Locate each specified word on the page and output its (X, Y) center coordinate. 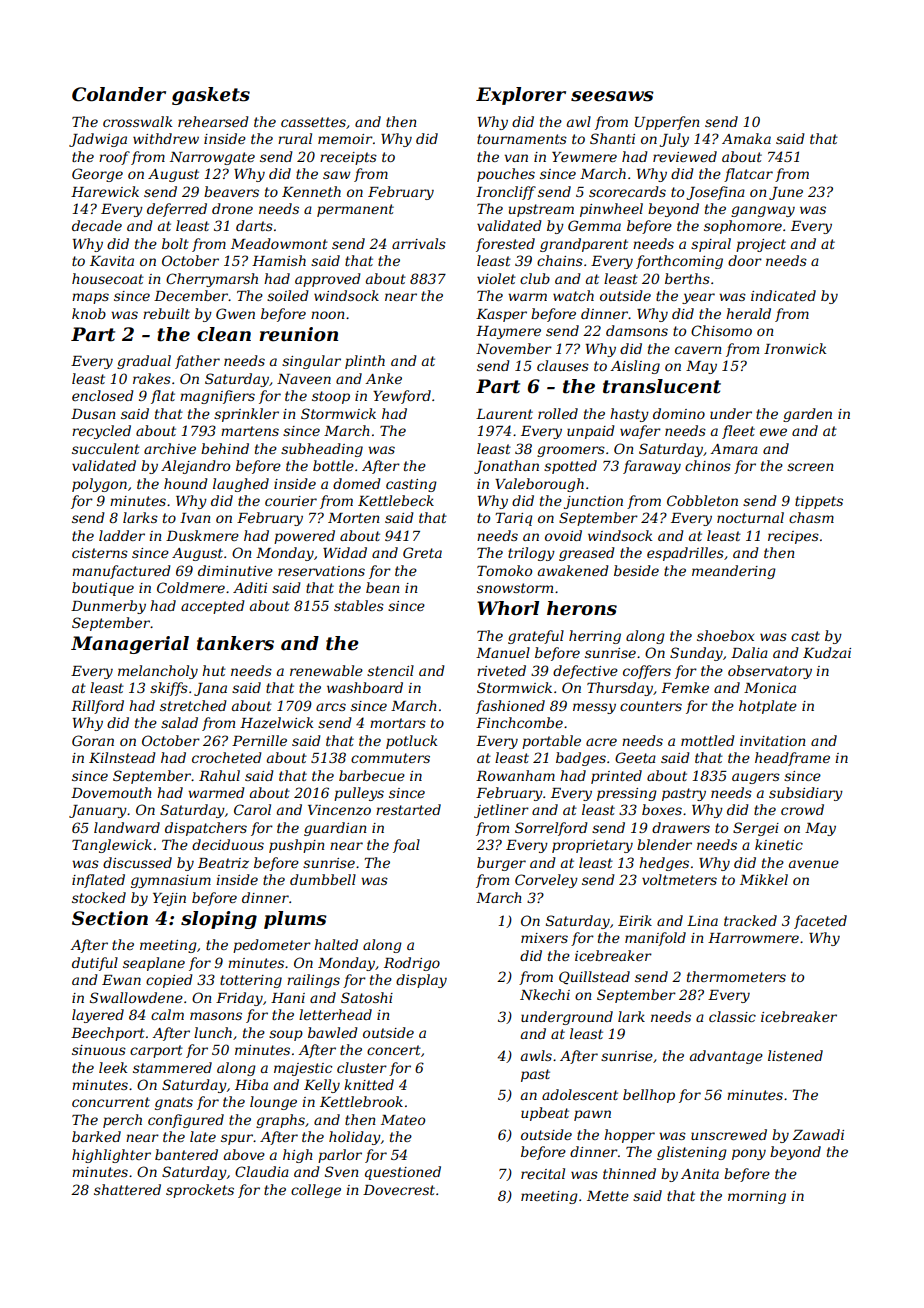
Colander (119, 94)
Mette (608, 1196)
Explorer (521, 96)
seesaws (612, 96)
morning (757, 1197)
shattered (127, 1189)
